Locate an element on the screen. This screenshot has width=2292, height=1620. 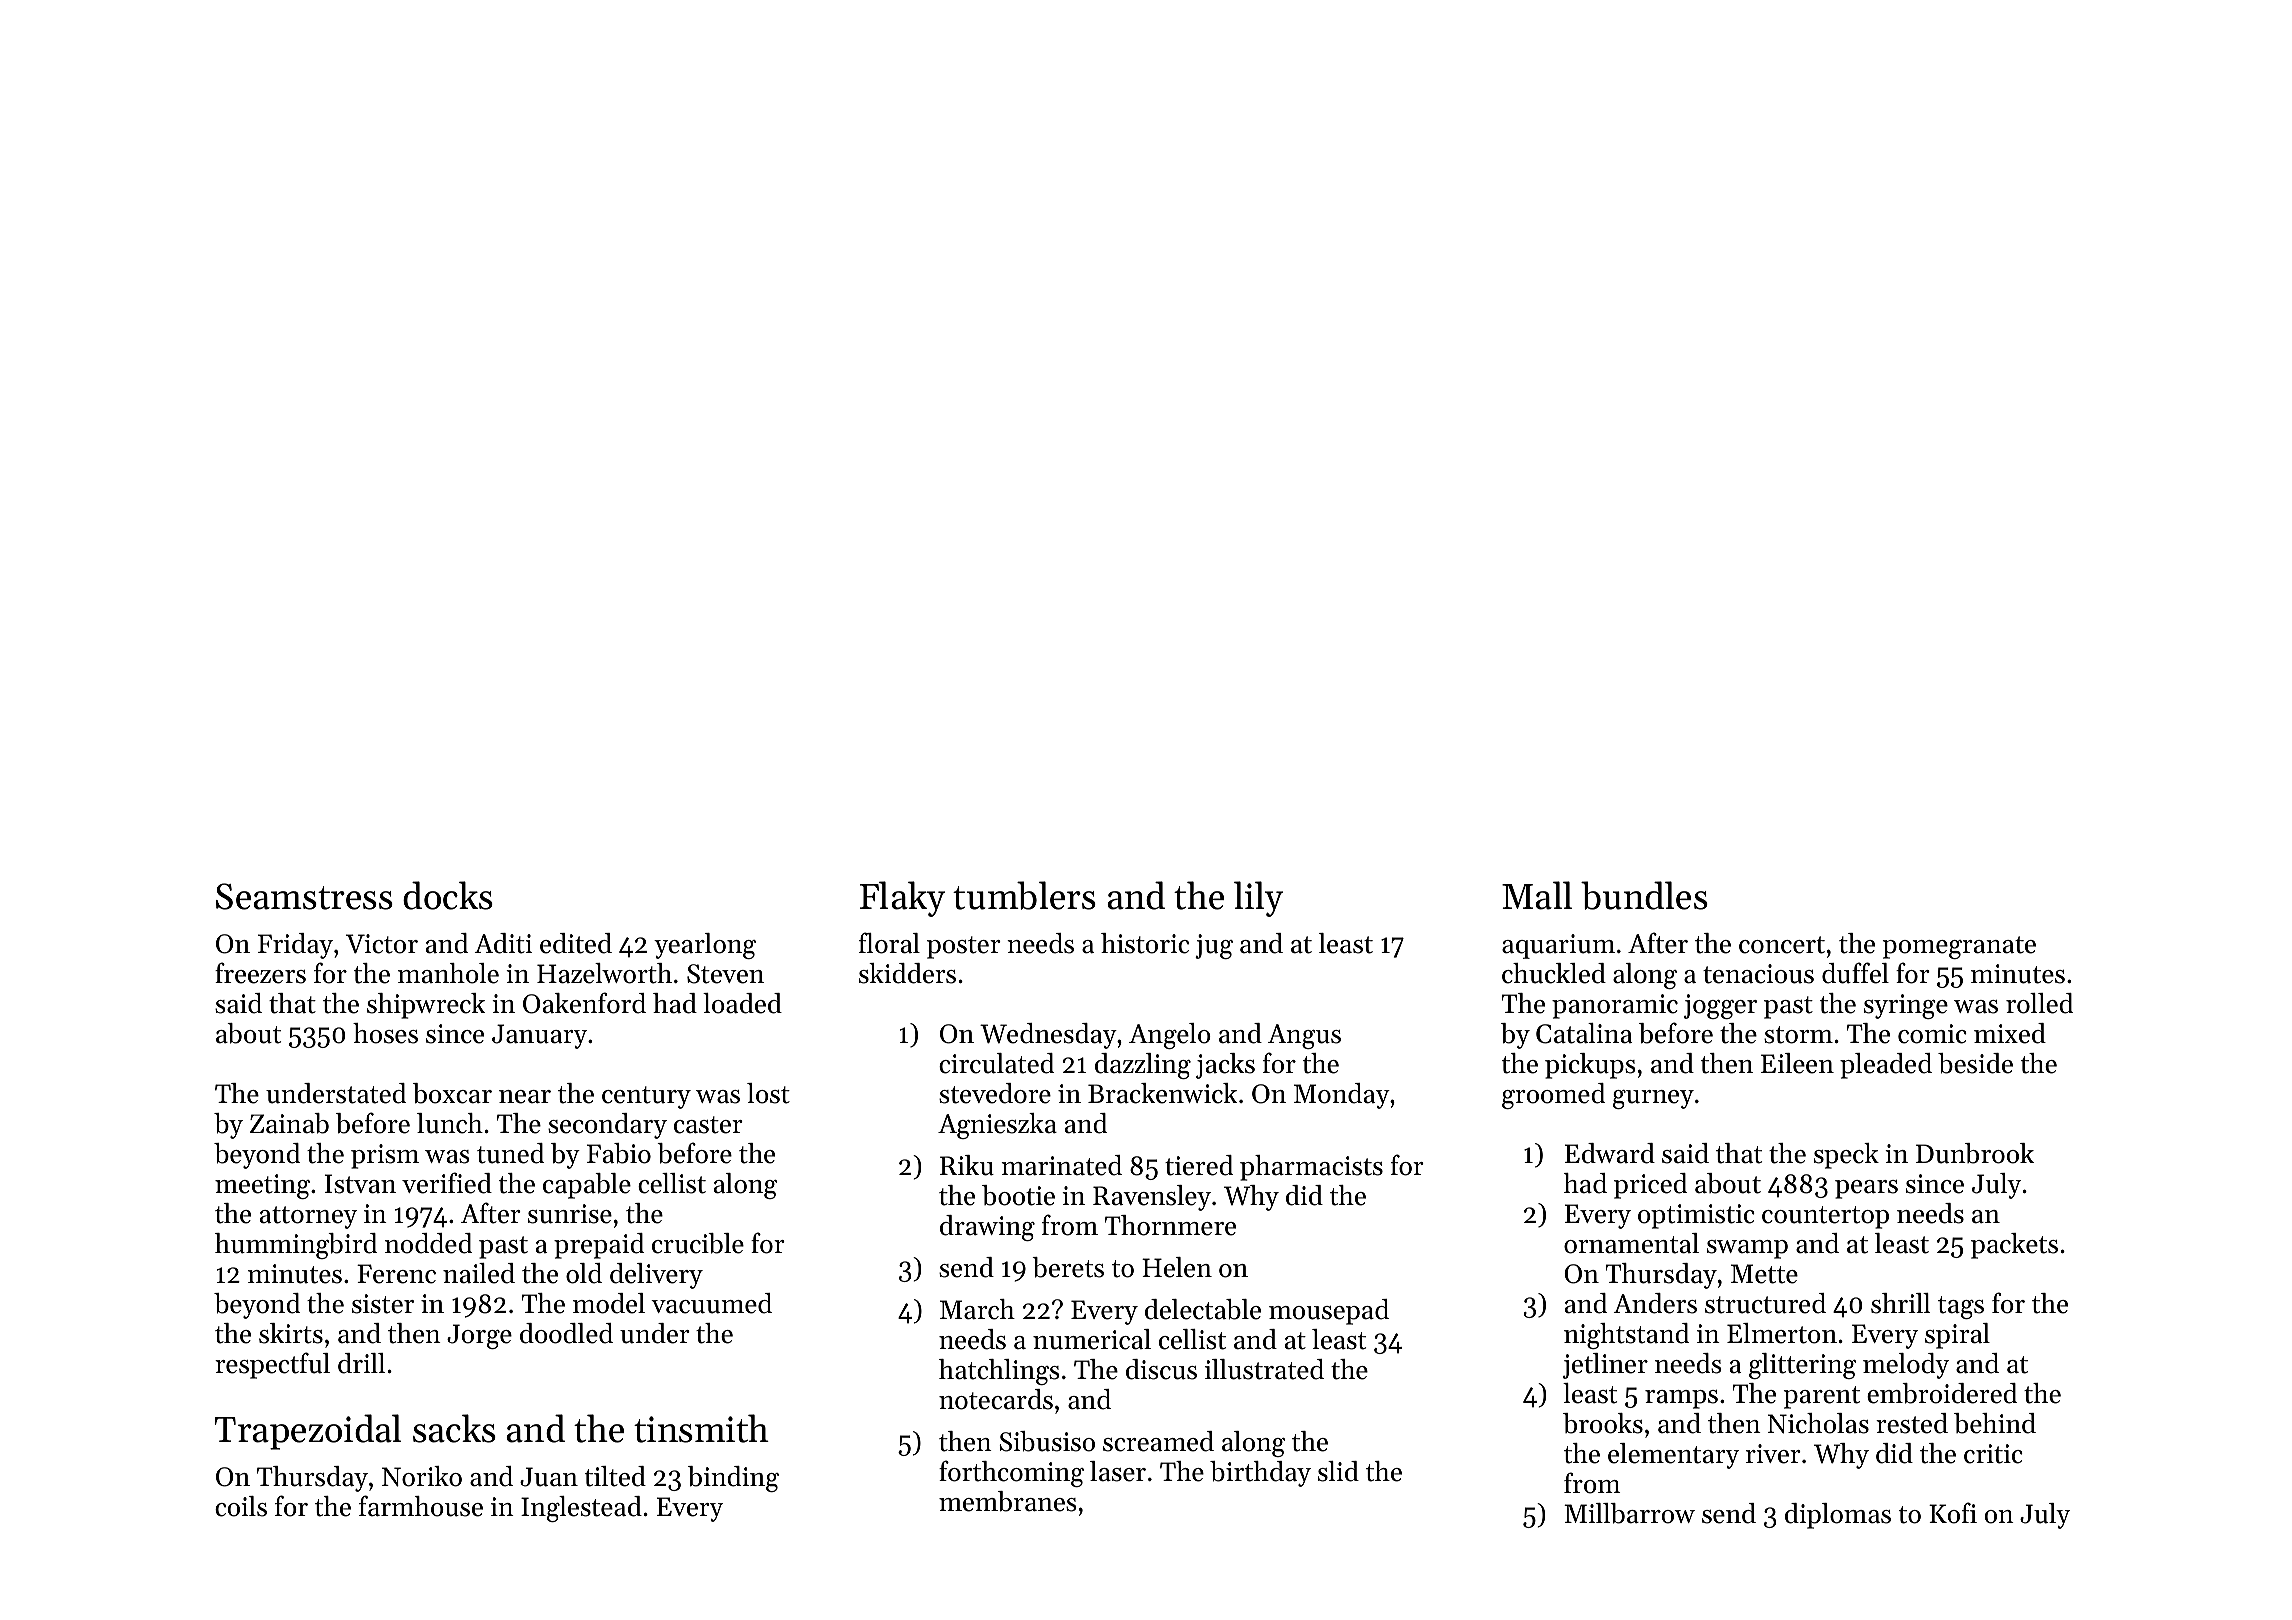
duffel is located at coordinates (1855, 973).
